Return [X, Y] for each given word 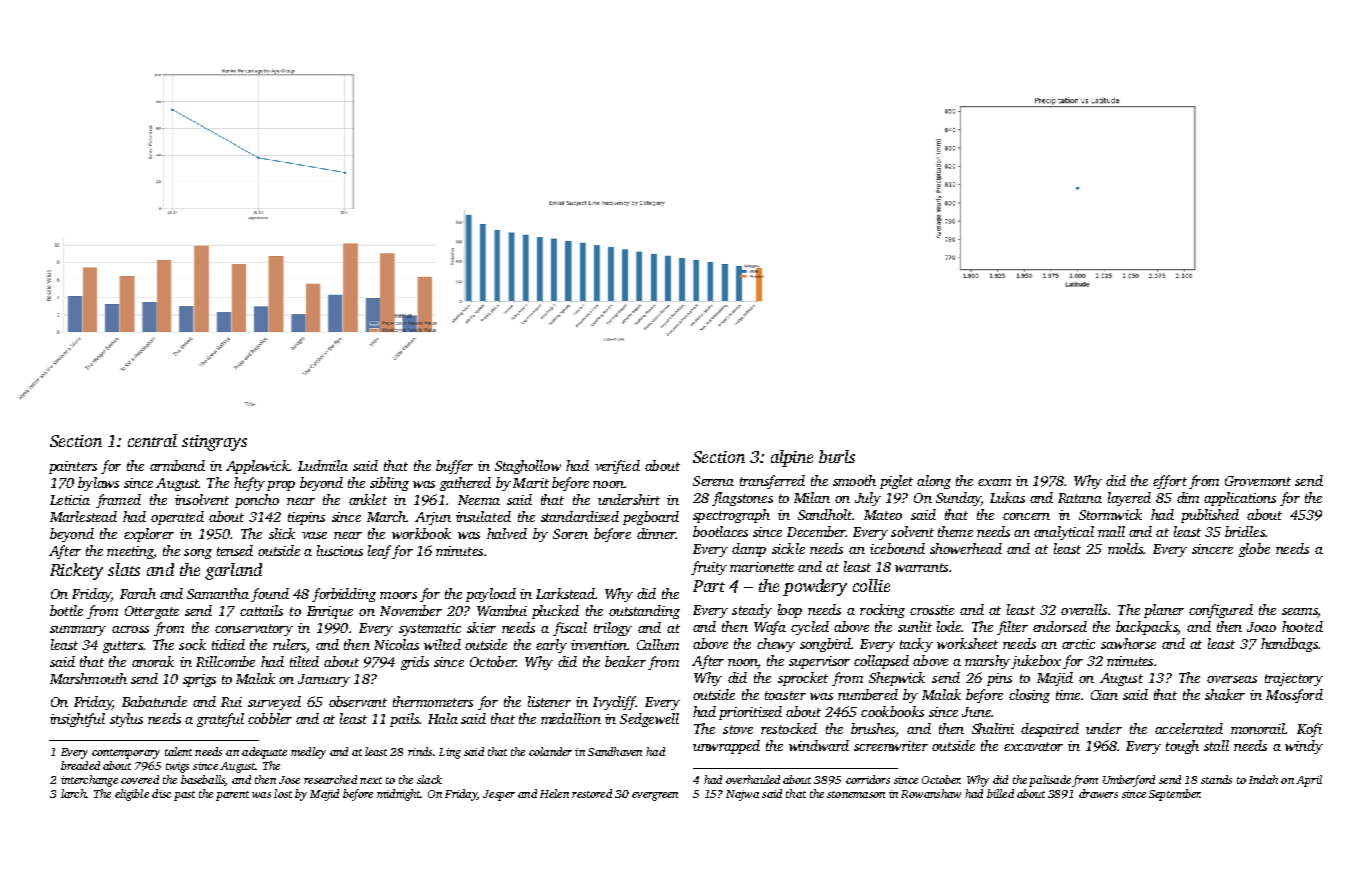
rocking [882, 611]
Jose [289, 780]
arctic [1078, 644]
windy [1304, 747]
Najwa [742, 795]
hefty [249, 484]
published [1210, 516]
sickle [788, 548]
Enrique [330, 612]
